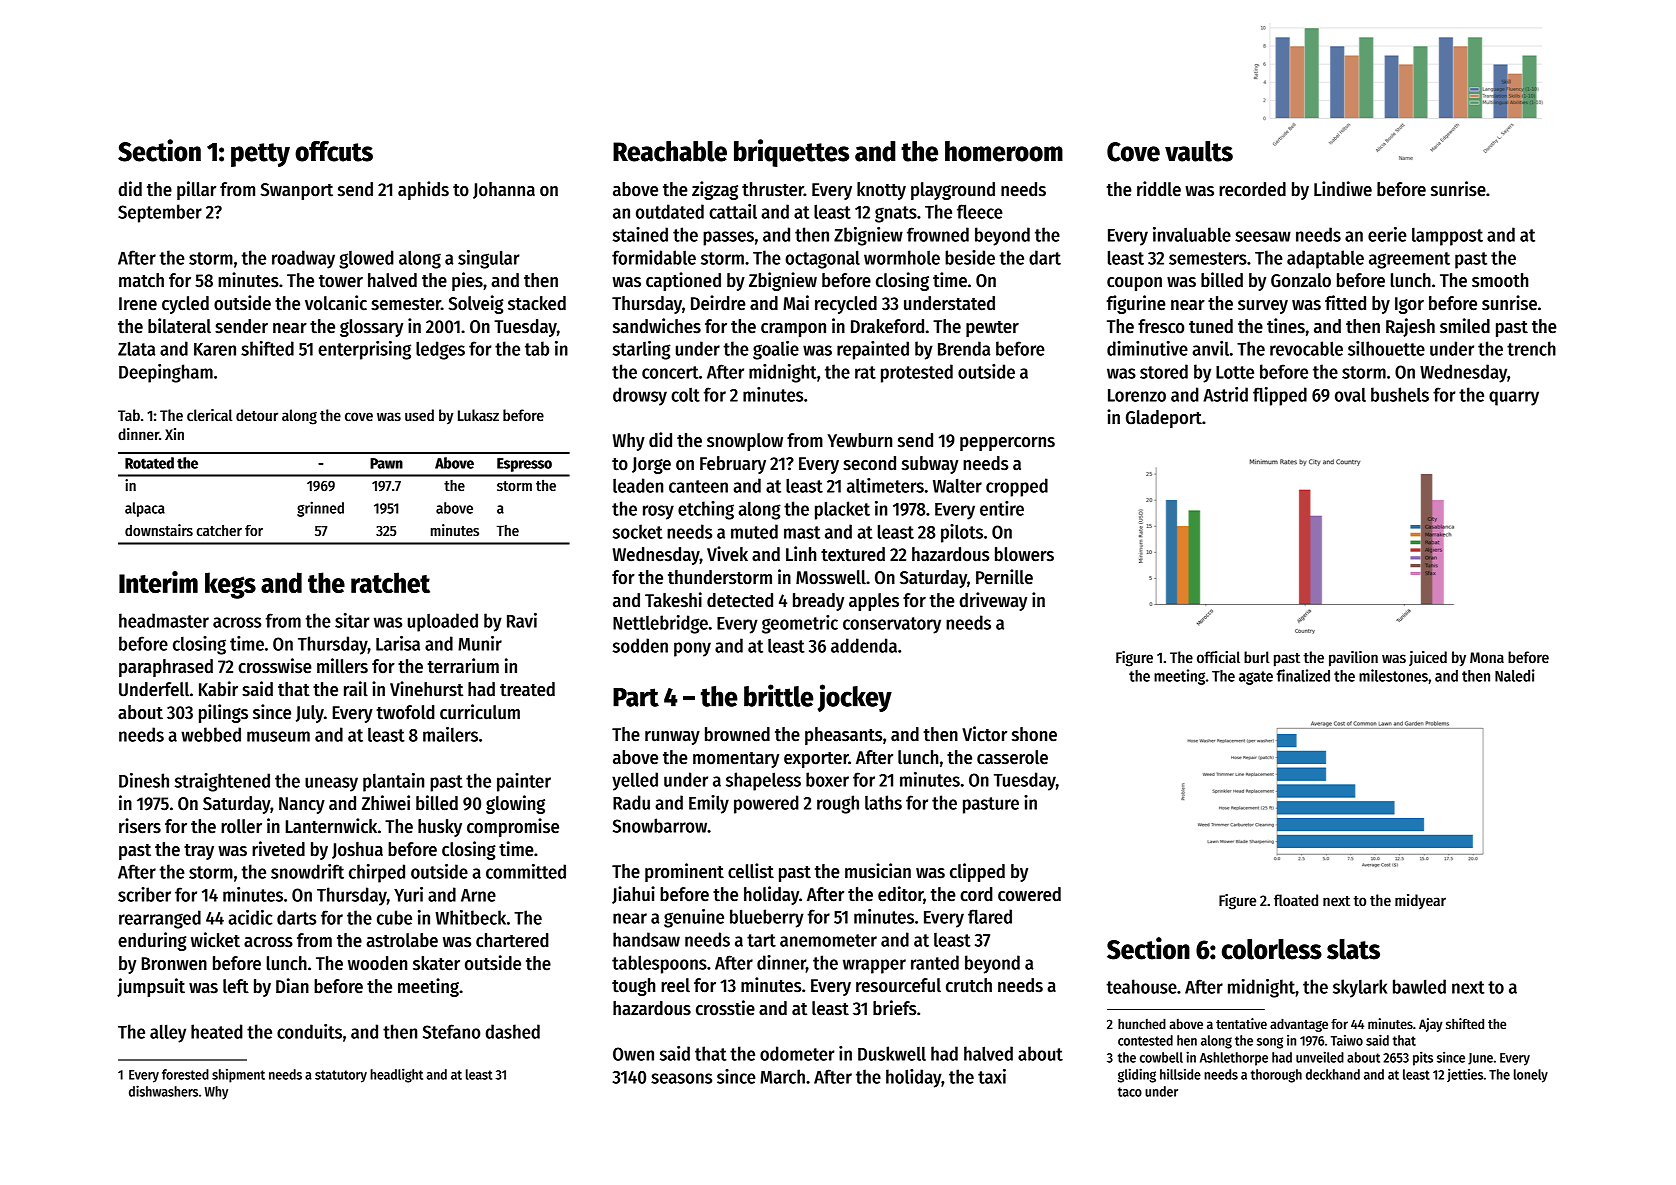  Describe the element at coordinates (883, 802) in the document. I see `laths` at that location.
